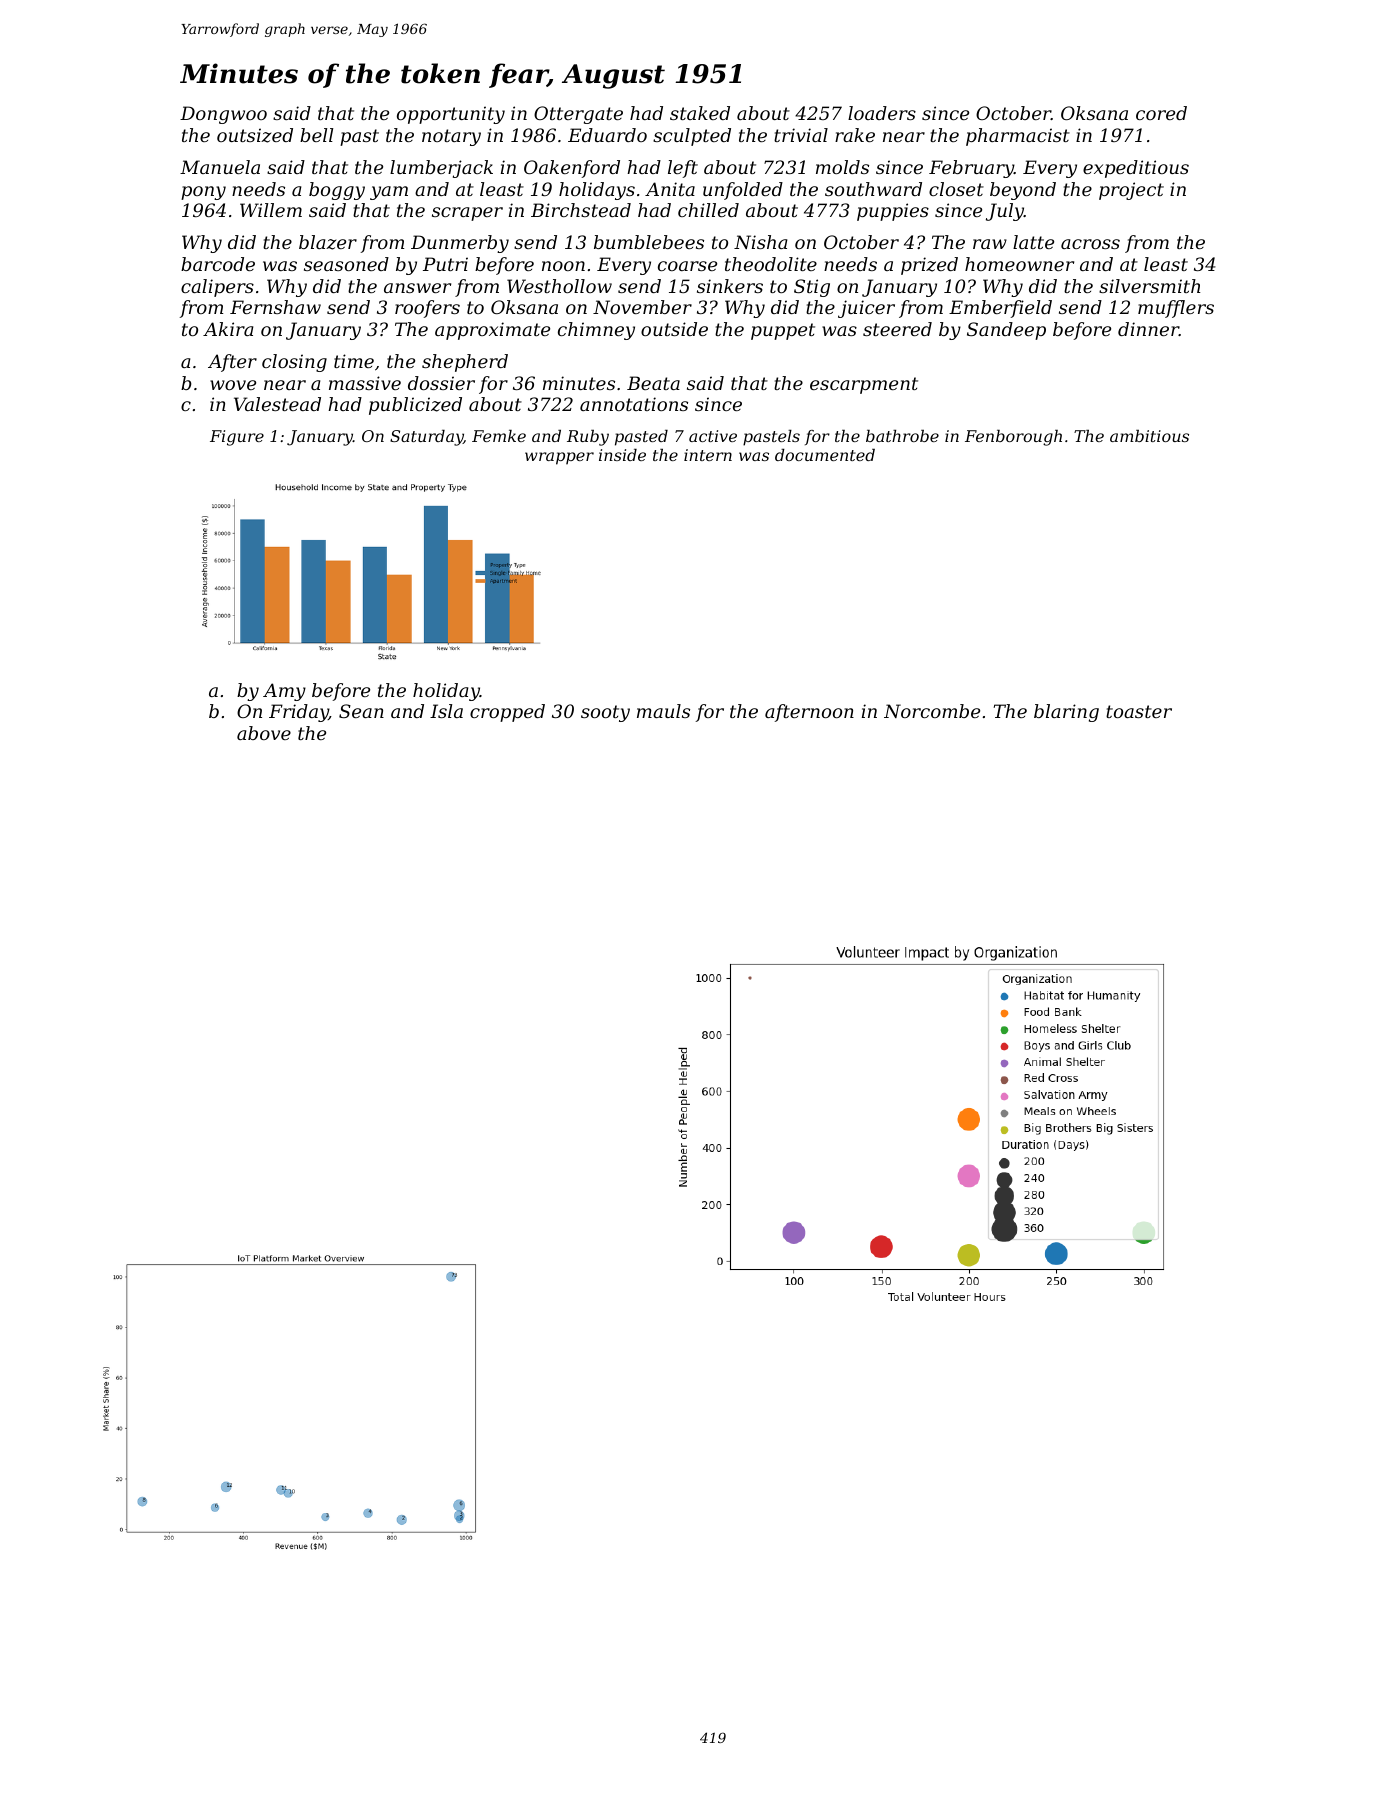 The width and height of the document is (1400, 1811). Describe the element at coordinates (700, 113) in the document. I see `staked` at that location.
